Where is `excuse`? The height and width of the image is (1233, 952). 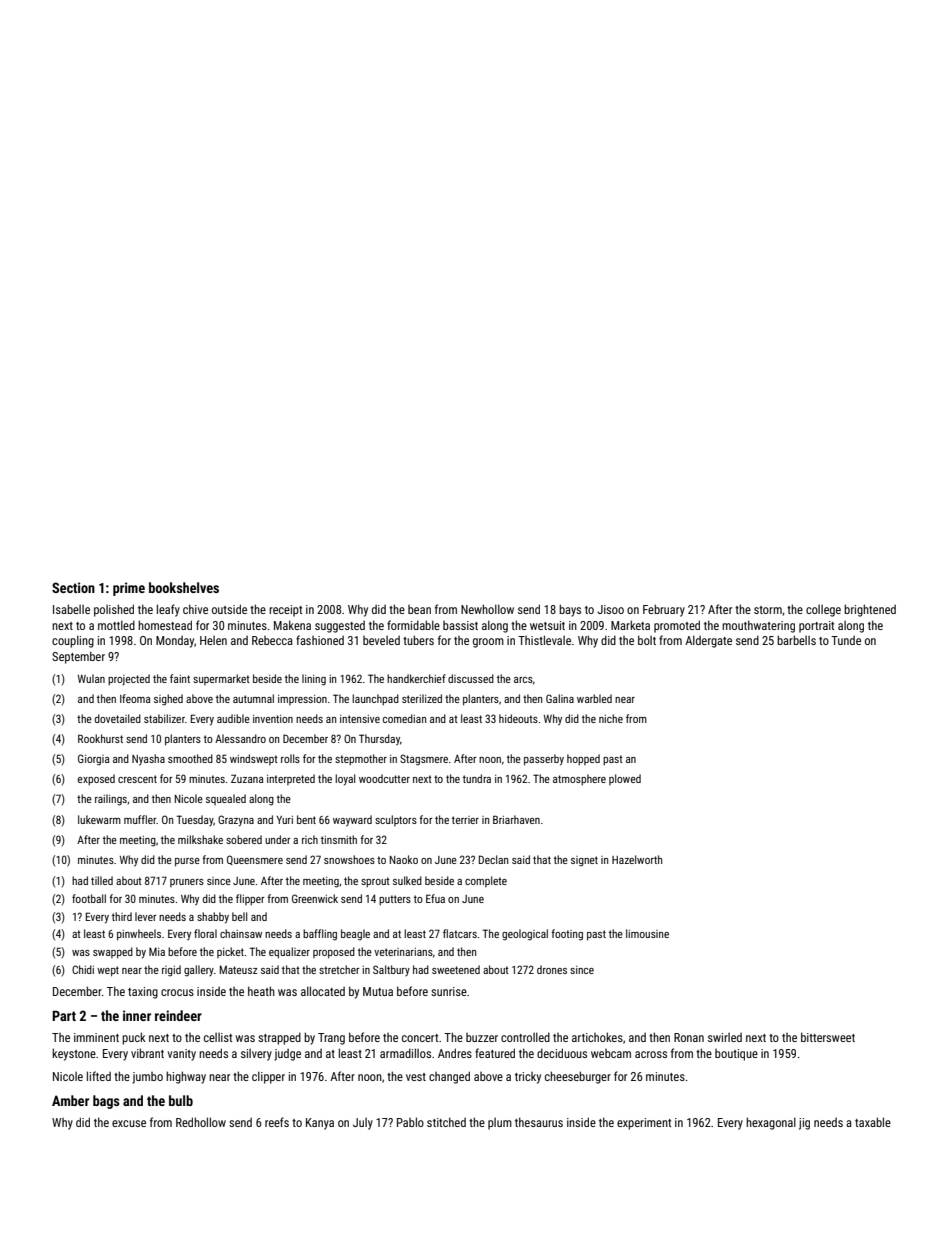 excuse is located at coordinates (129, 1123).
